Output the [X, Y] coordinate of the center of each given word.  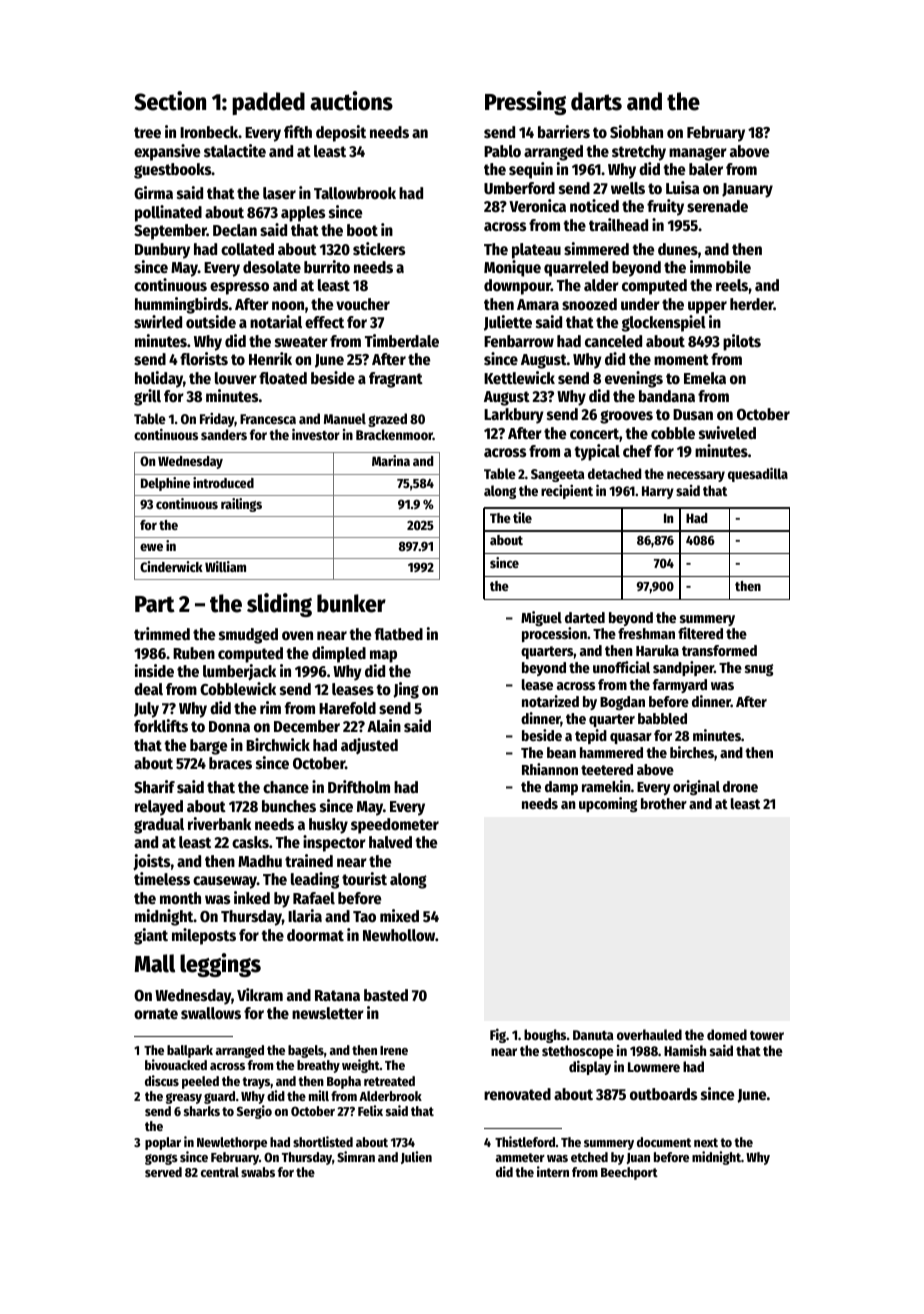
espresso [239, 288]
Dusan [693, 415]
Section [170, 101]
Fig [498, 1035]
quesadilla [758, 474]
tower [767, 1035]
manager [698, 154]
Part [155, 604]
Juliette [508, 323]
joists [151, 862]
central [220, 1172]
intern [553, 1171]
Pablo [502, 151]
